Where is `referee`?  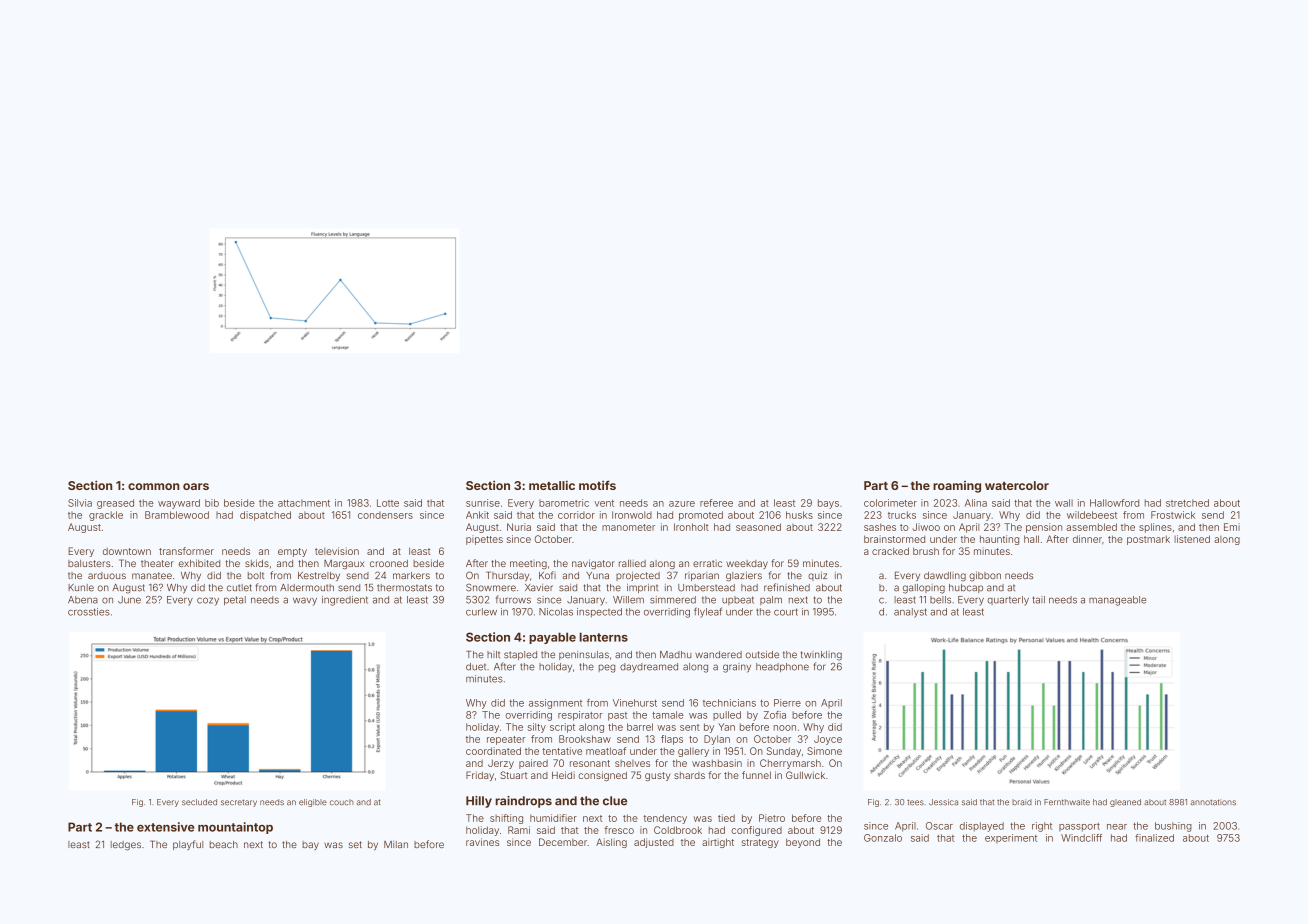 referee is located at coordinates (716, 503).
